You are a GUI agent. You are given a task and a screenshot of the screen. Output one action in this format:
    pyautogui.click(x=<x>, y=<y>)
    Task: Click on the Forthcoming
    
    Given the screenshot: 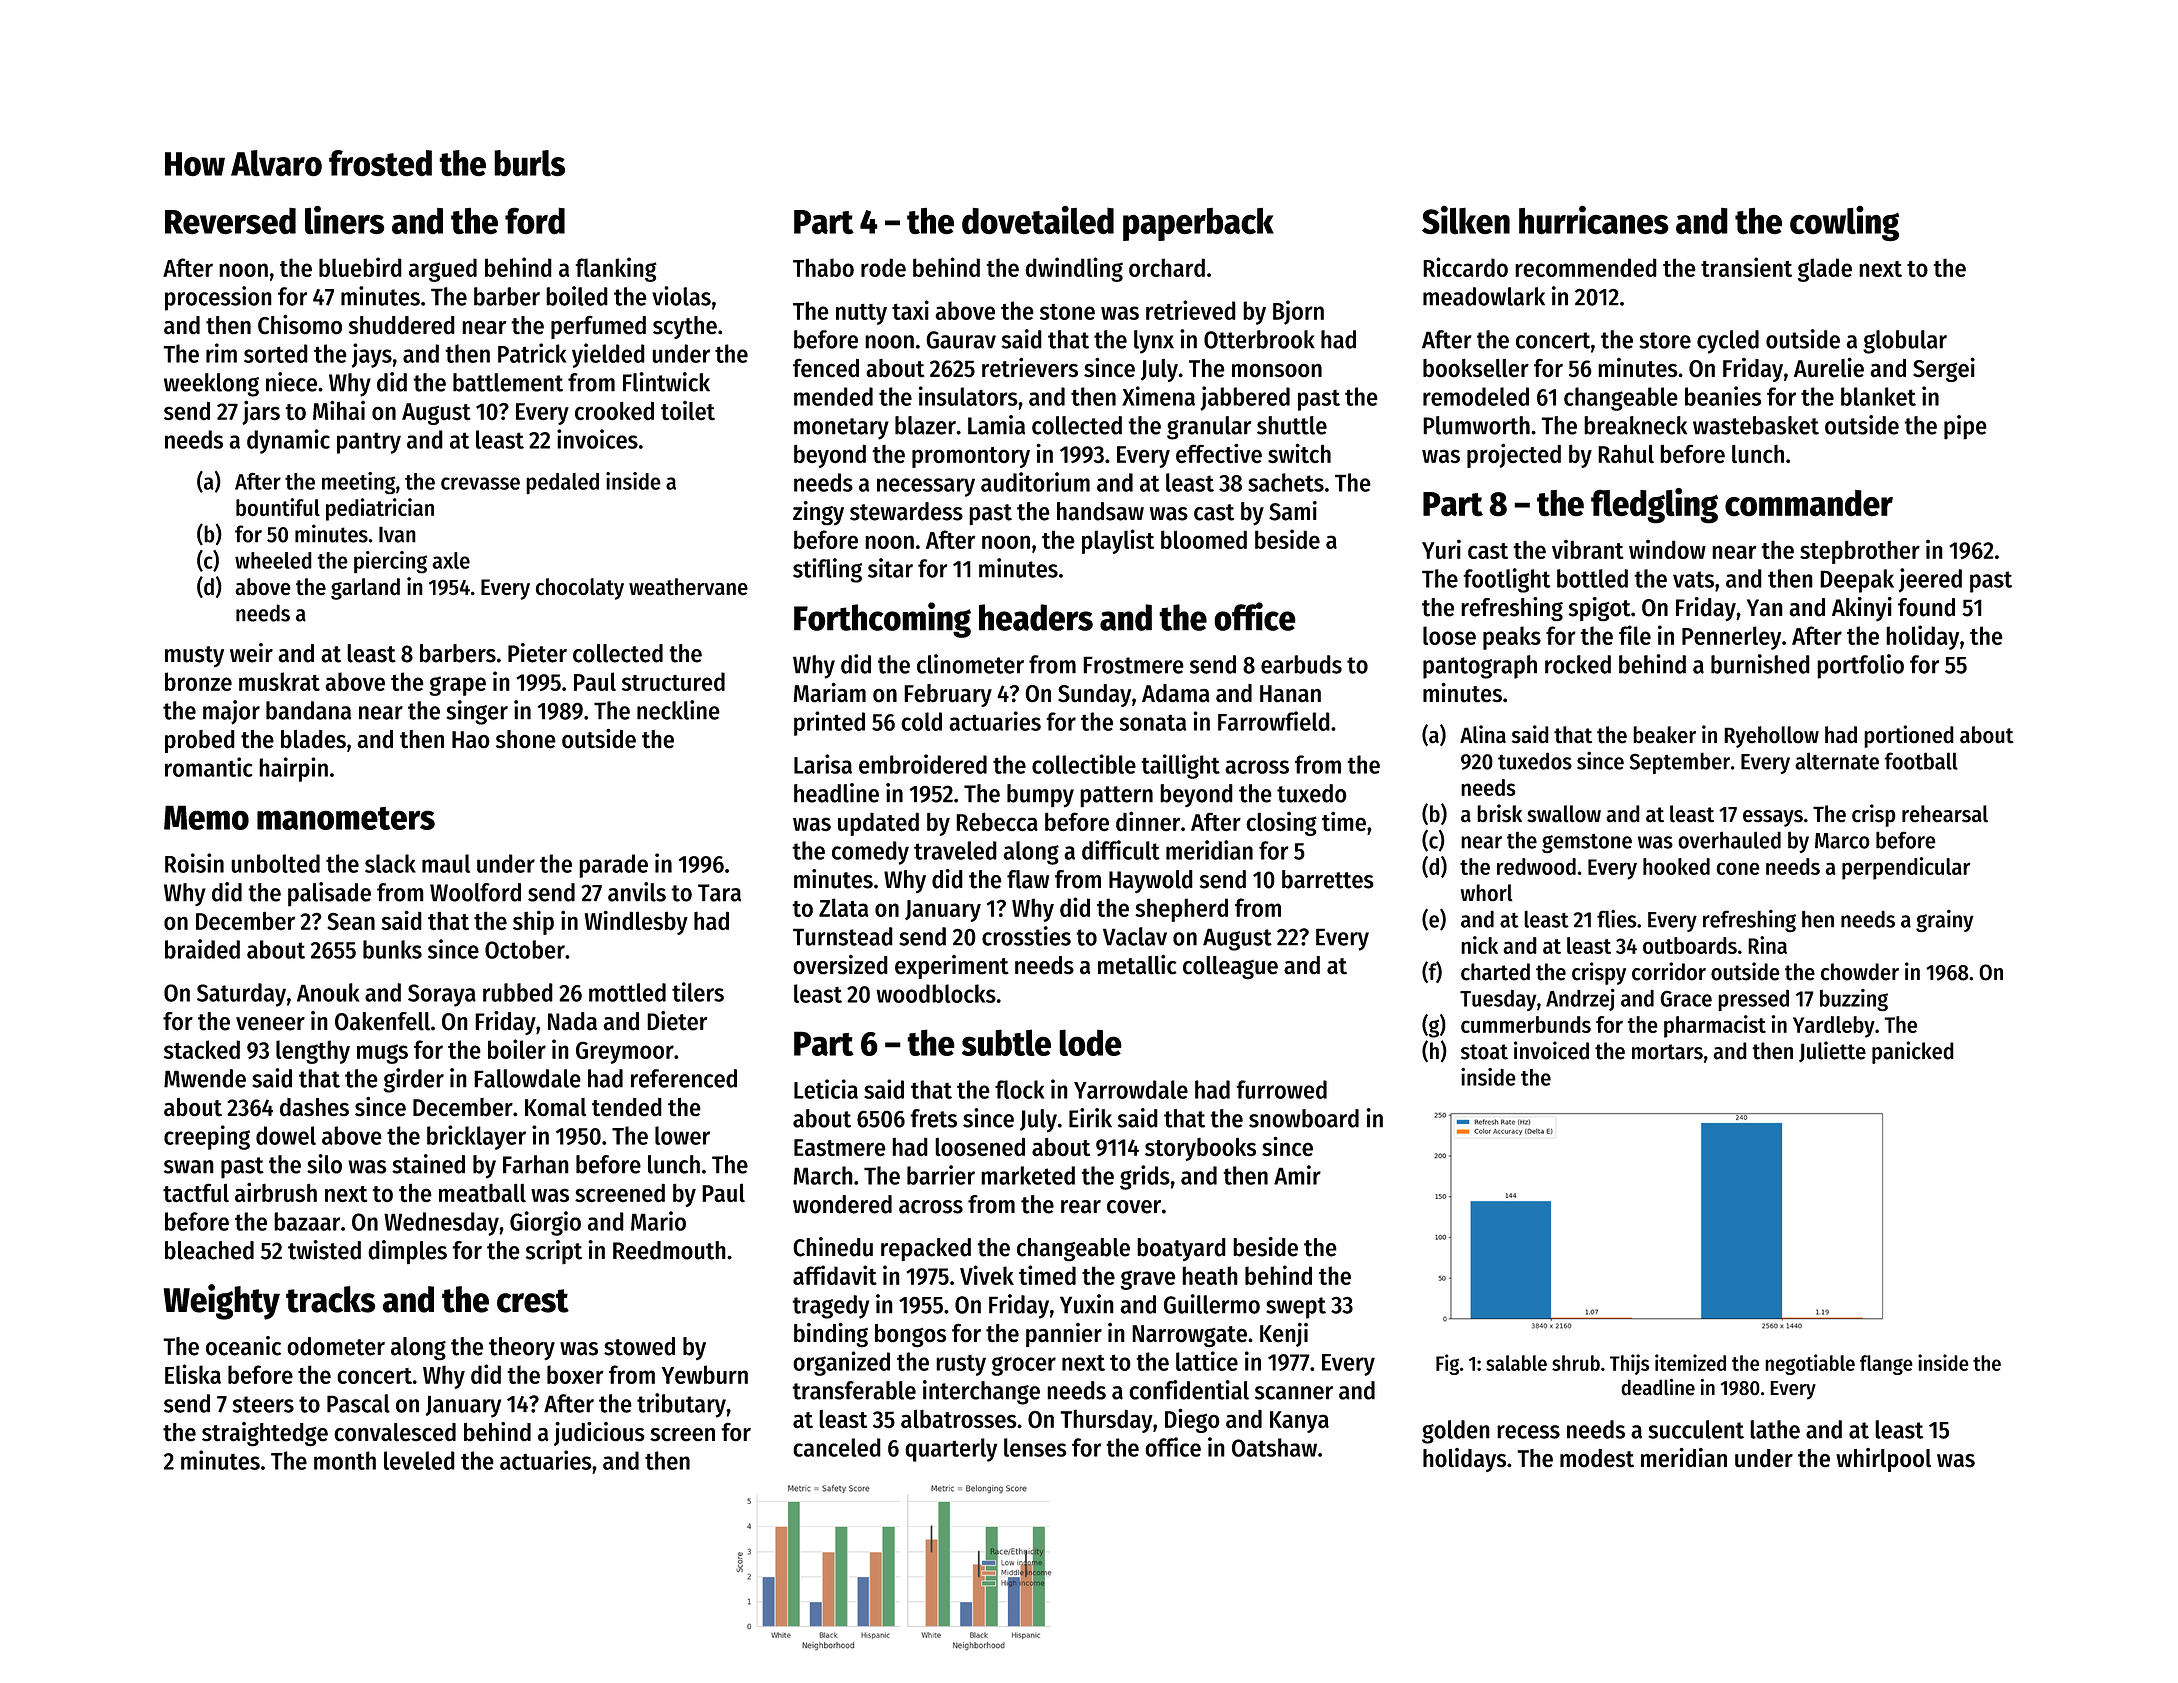 What is the action you would take?
    pyautogui.click(x=882, y=620)
